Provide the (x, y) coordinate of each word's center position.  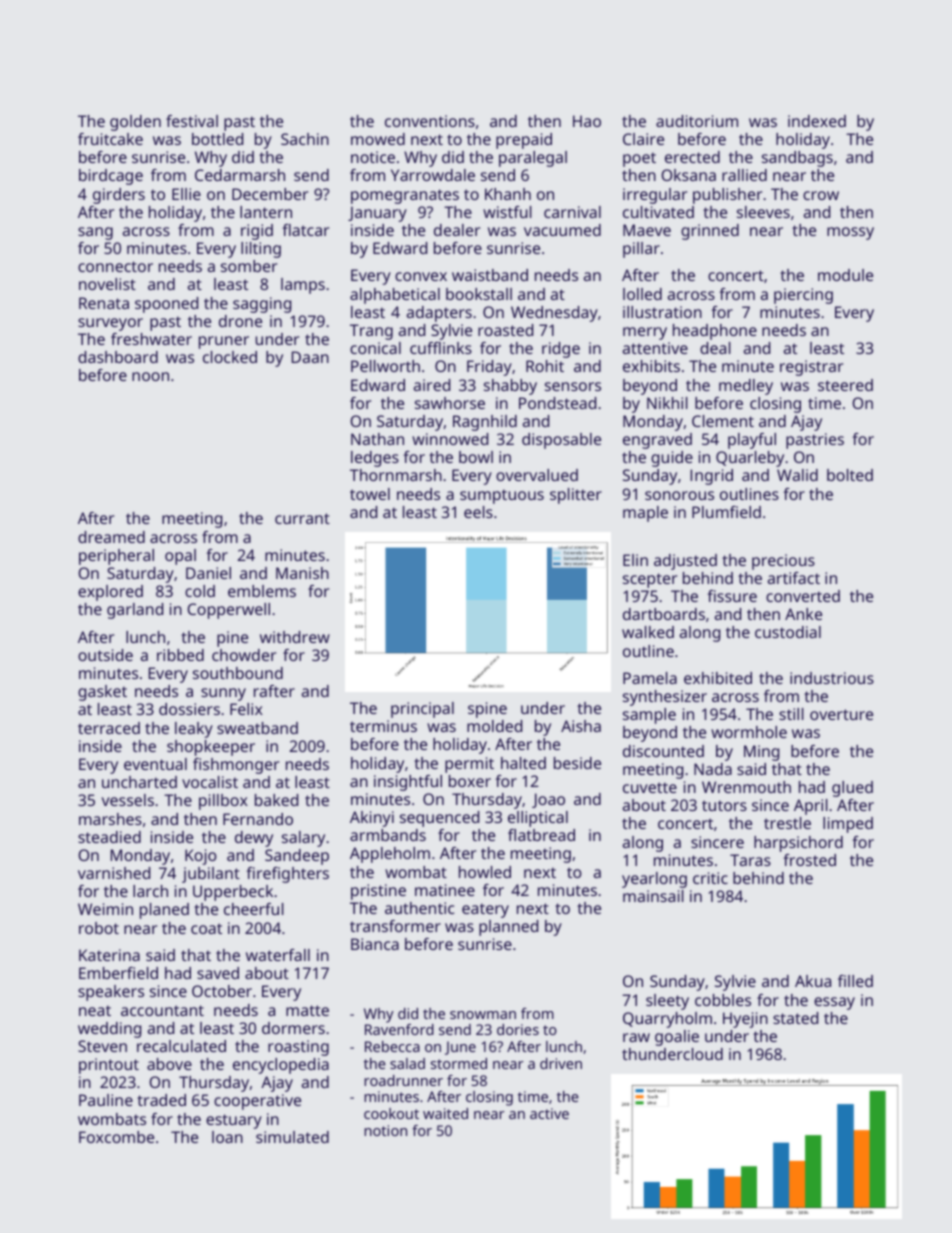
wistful (507, 212)
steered (845, 385)
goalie (677, 1038)
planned (508, 928)
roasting (298, 1048)
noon (150, 376)
